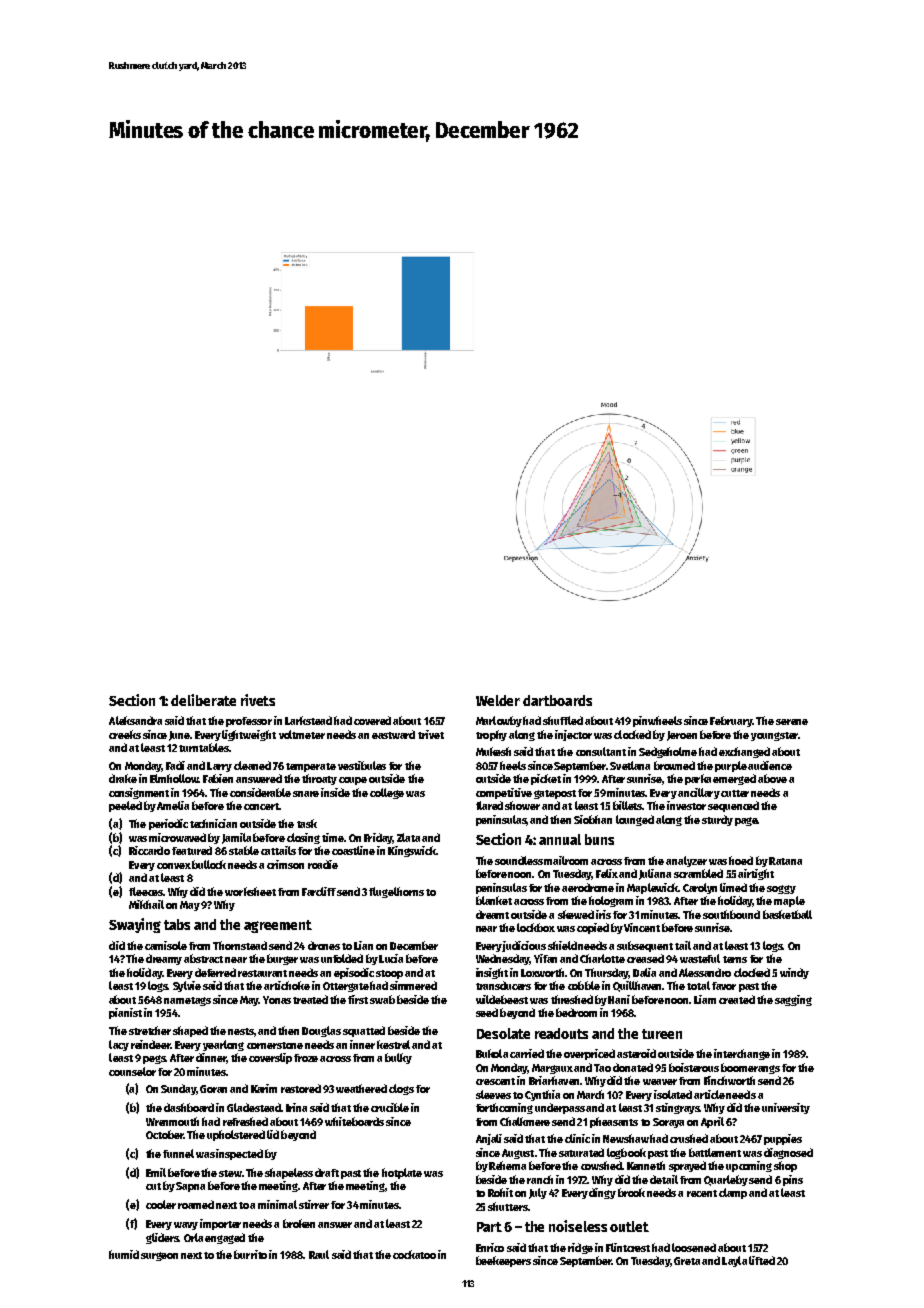  Describe the element at coordinates (700, 888) in the screenshot. I see `Carolyn` at that location.
